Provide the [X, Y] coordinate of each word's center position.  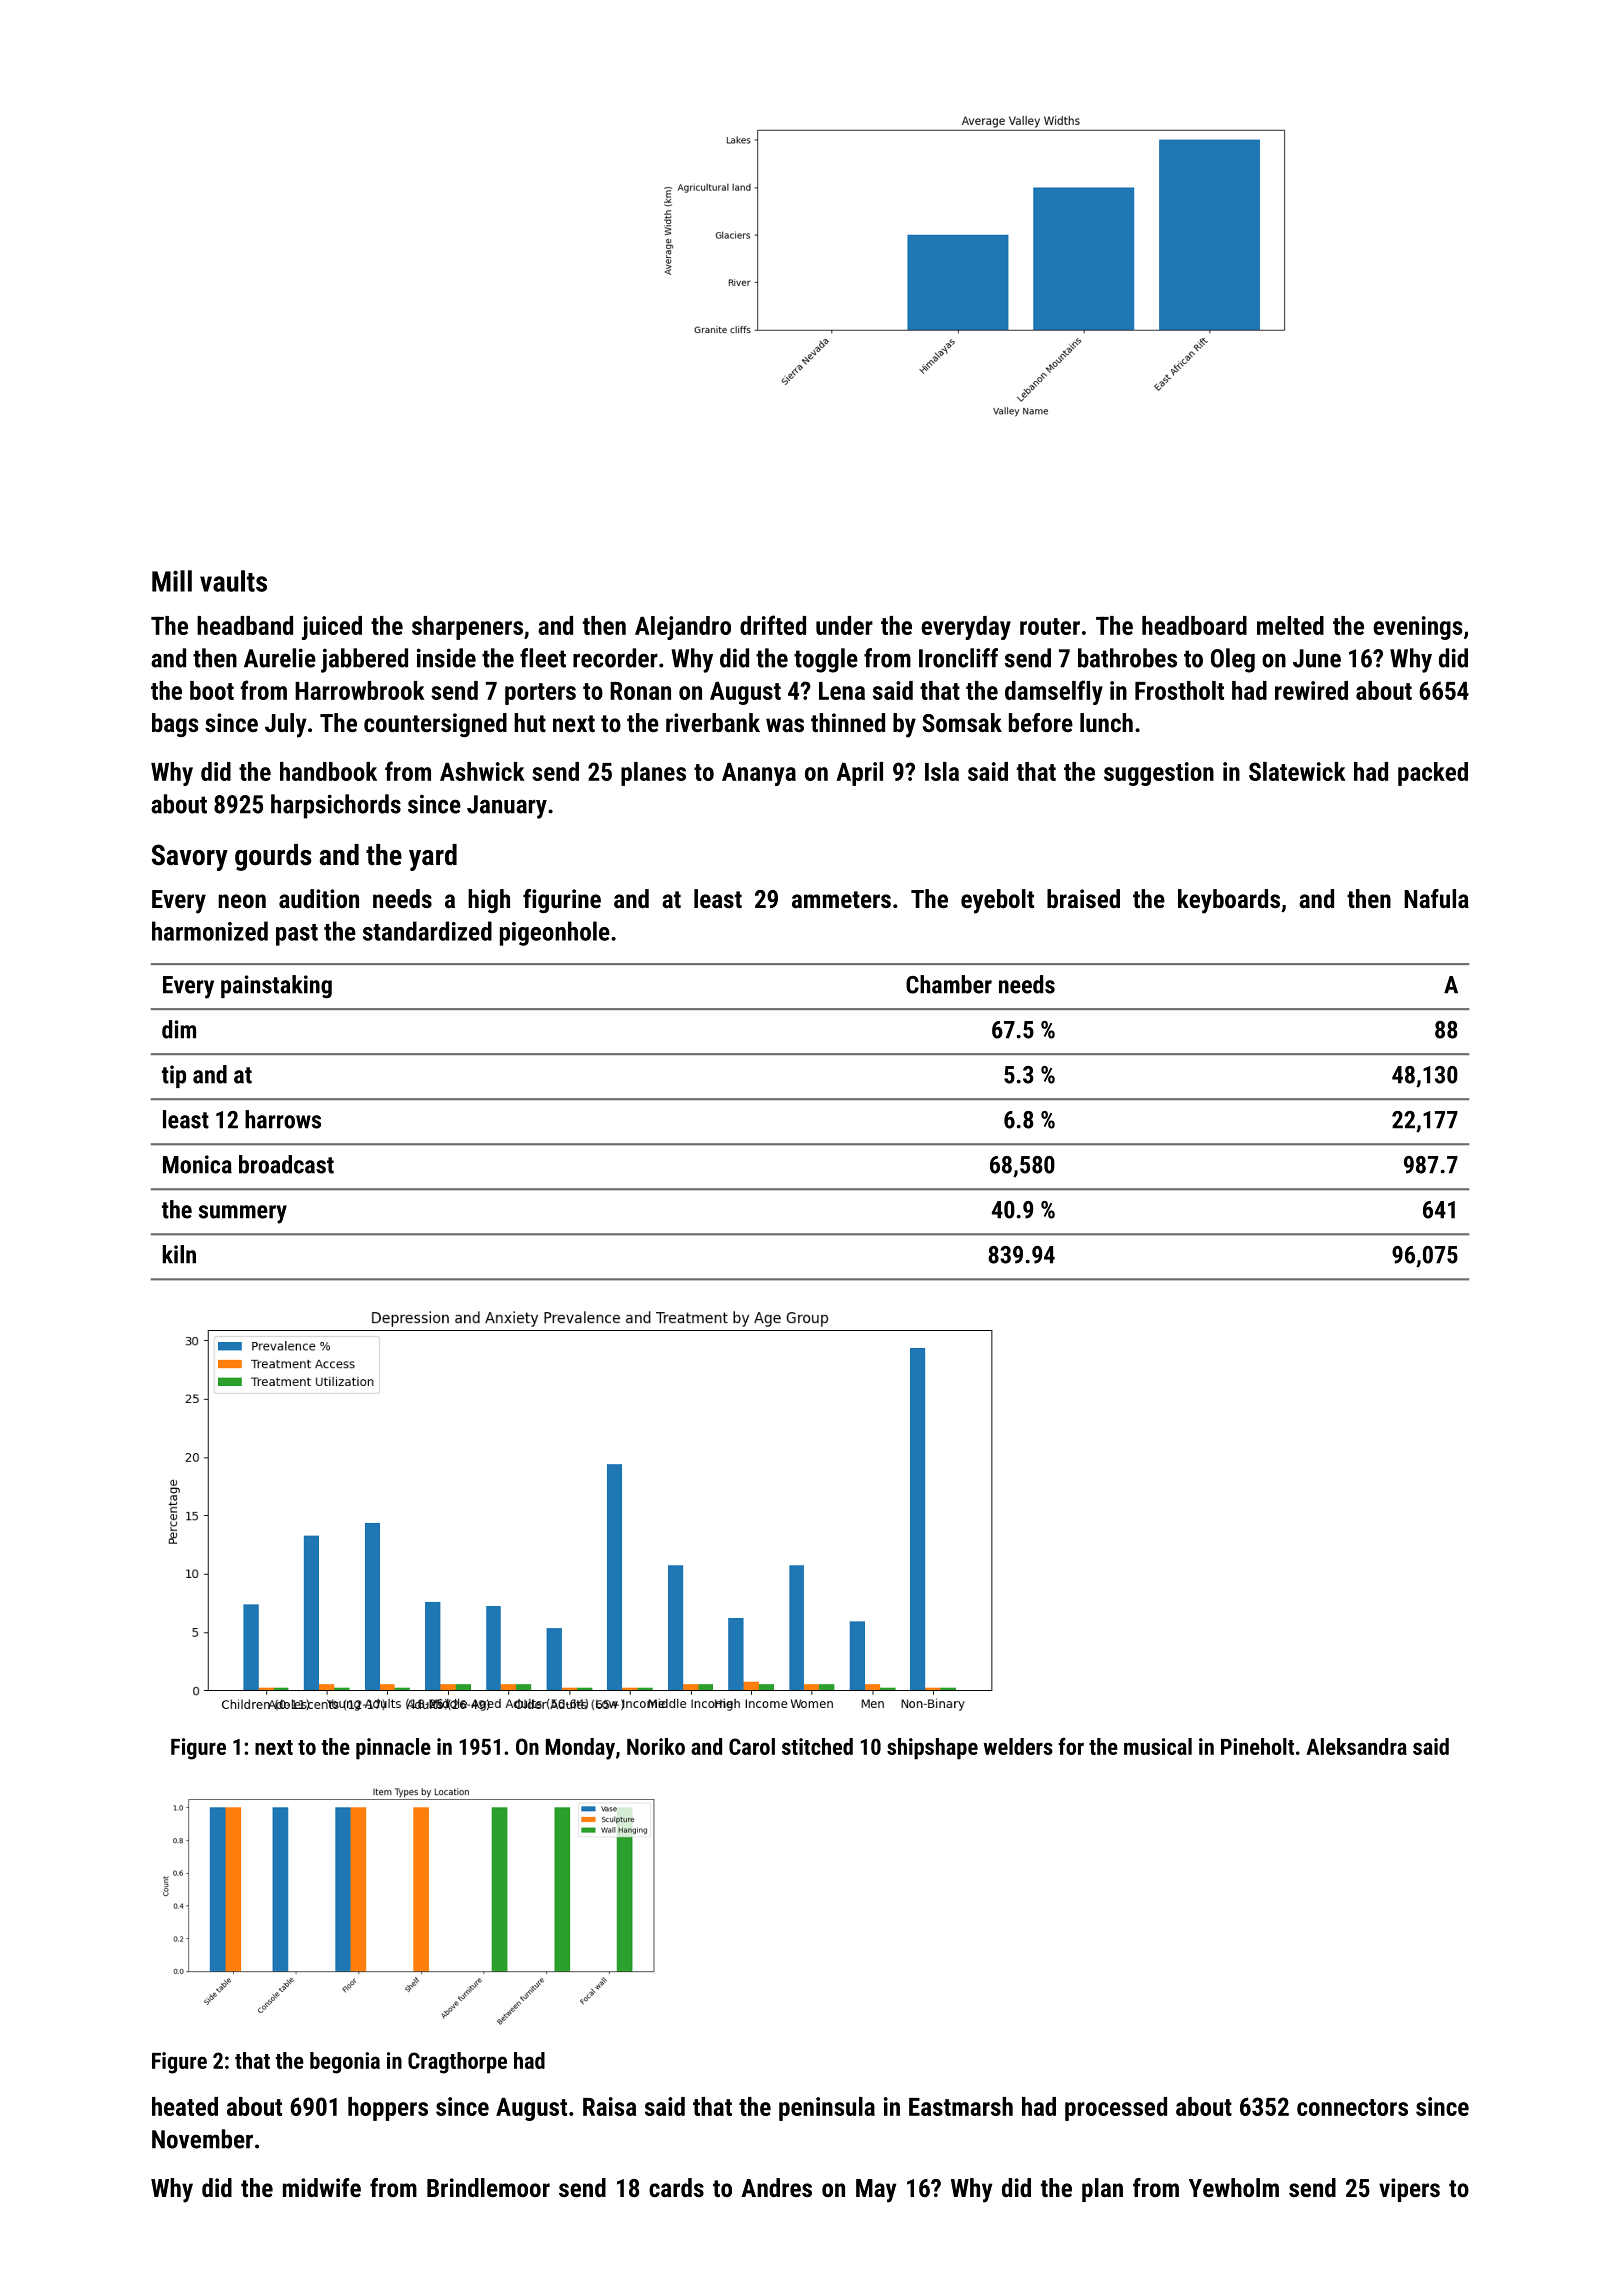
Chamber [949, 984]
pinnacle [393, 1749]
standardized [427, 931]
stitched [817, 1746]
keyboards [1229, 901]
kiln [179, 1254]
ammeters [841, 899]
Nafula [1436, 898]
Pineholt [1257, 1746]
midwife [322, 2187]
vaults [233, 581]
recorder [615, 658]
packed [1433, 774]
